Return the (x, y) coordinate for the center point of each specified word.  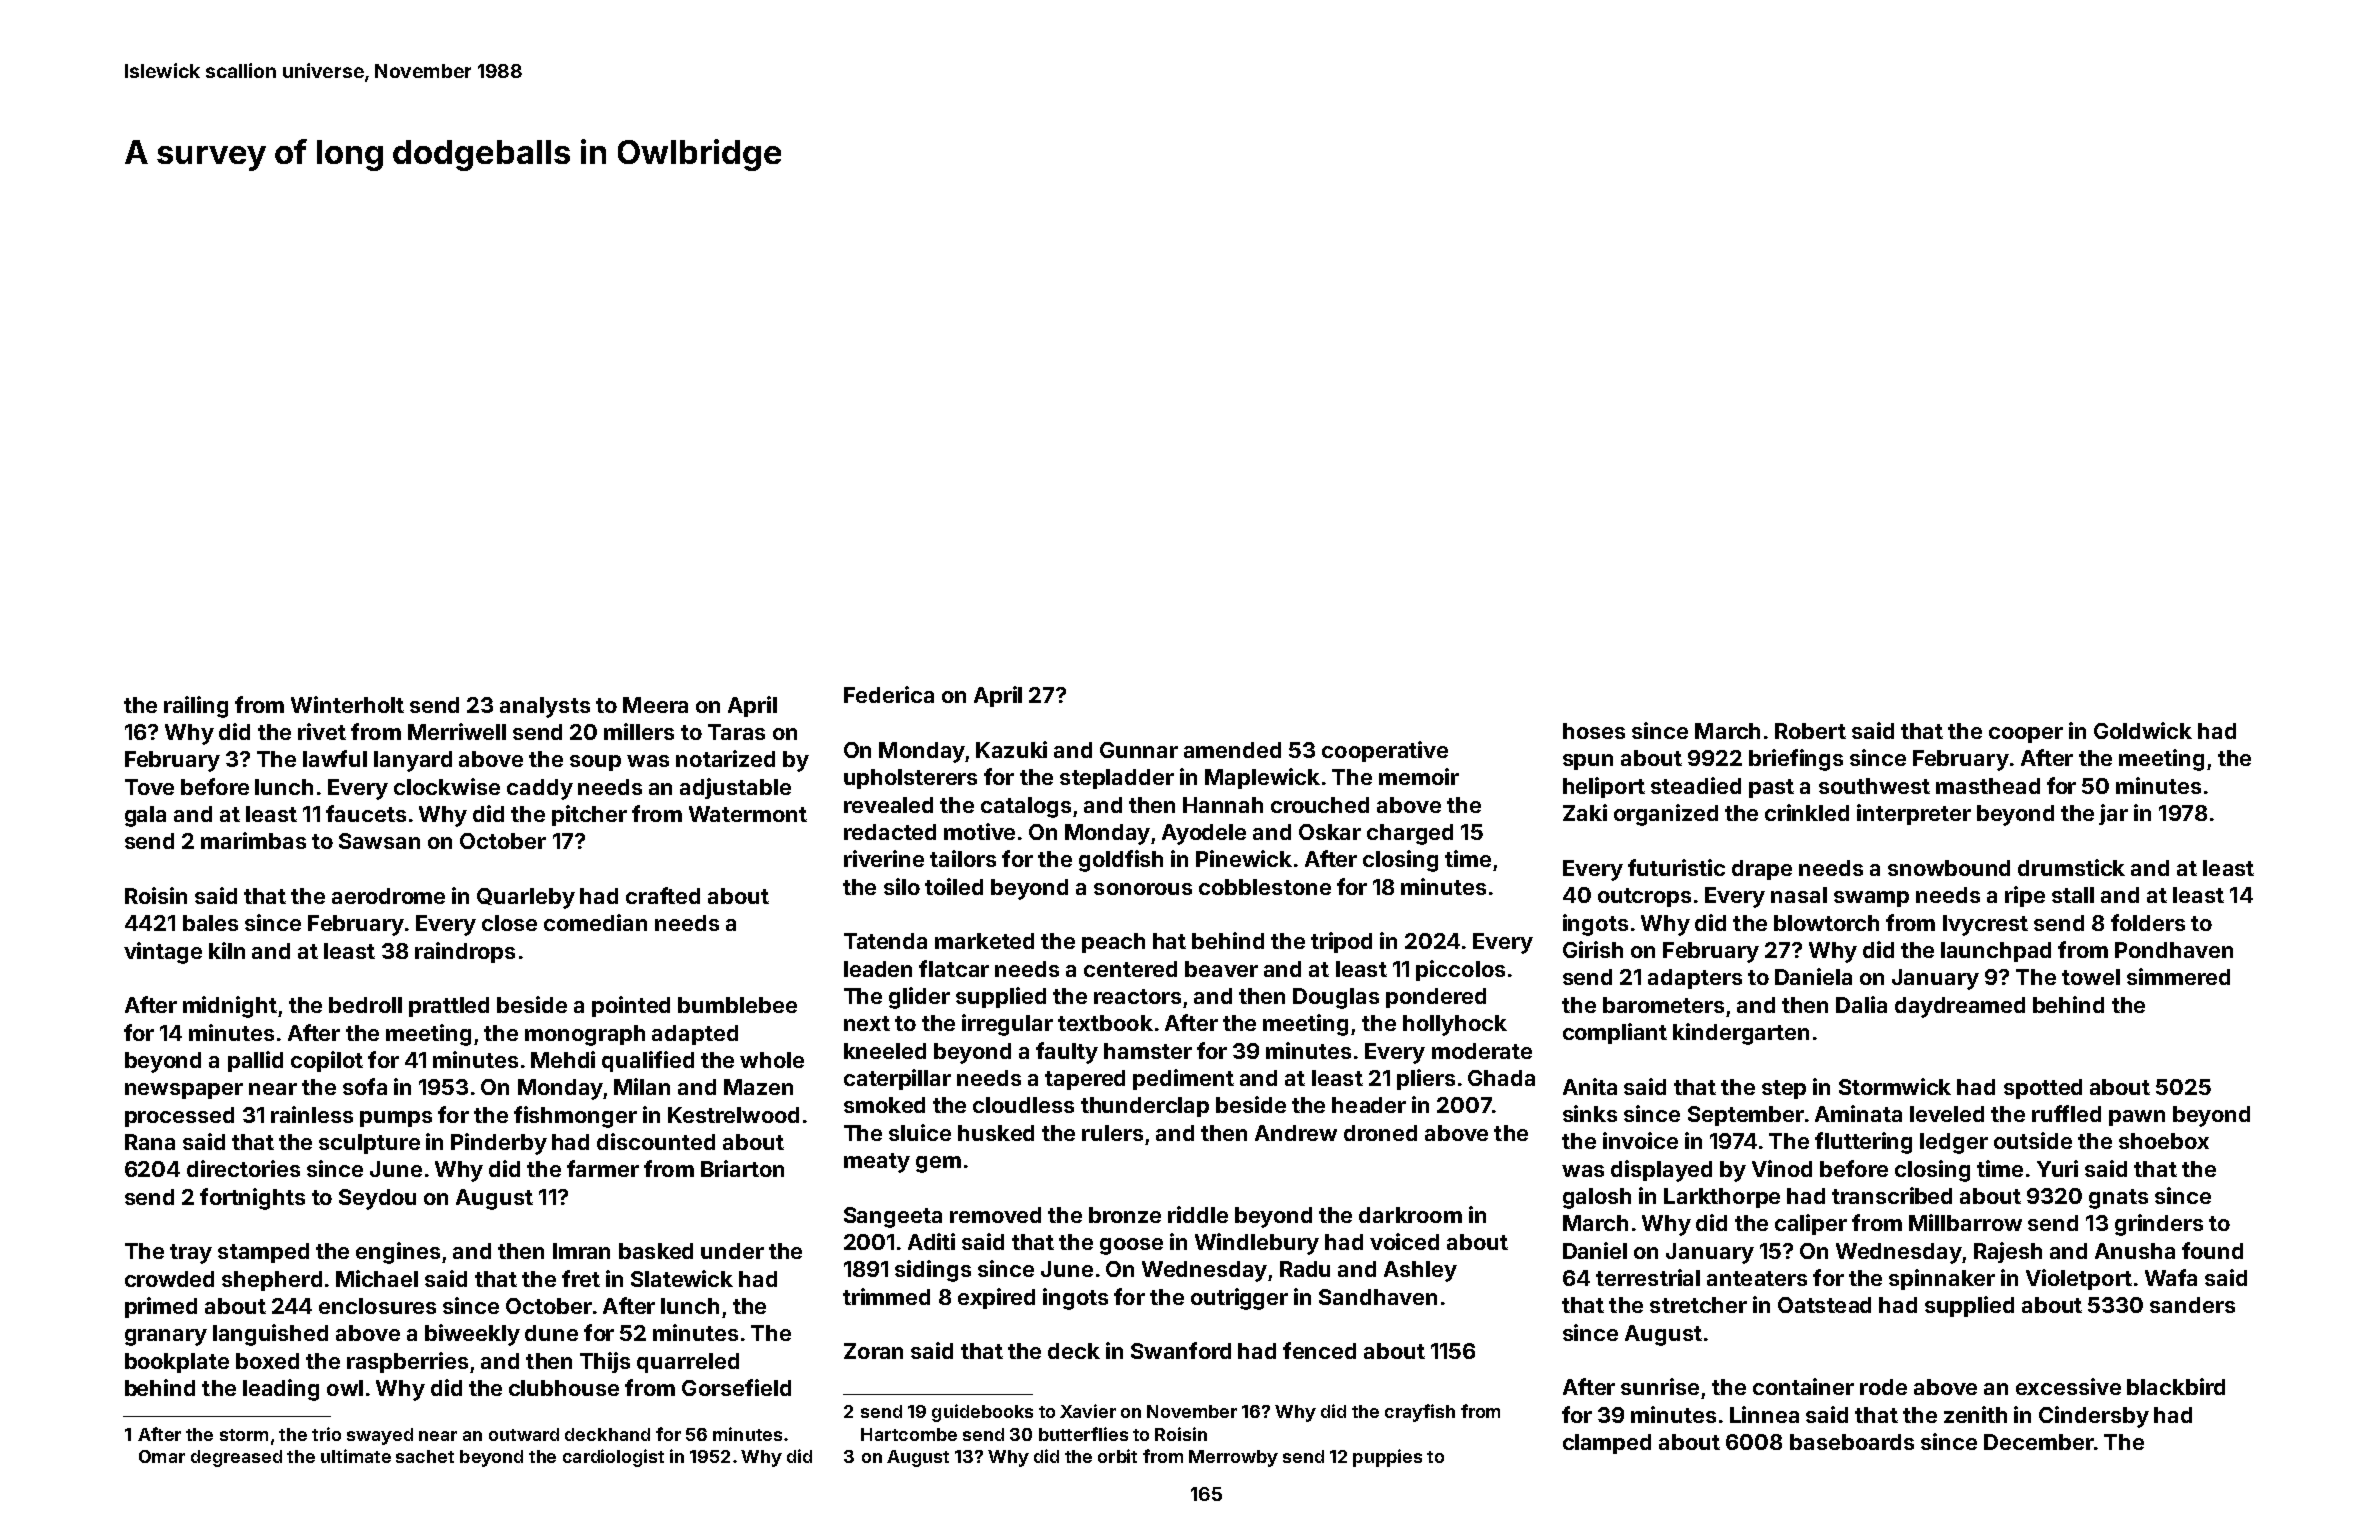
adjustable (735, 788)
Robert (1810, 731)
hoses (1594, 731)
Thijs (605, 1362)
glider (919, 998)
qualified (648, 1061)
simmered (2178, 976)
